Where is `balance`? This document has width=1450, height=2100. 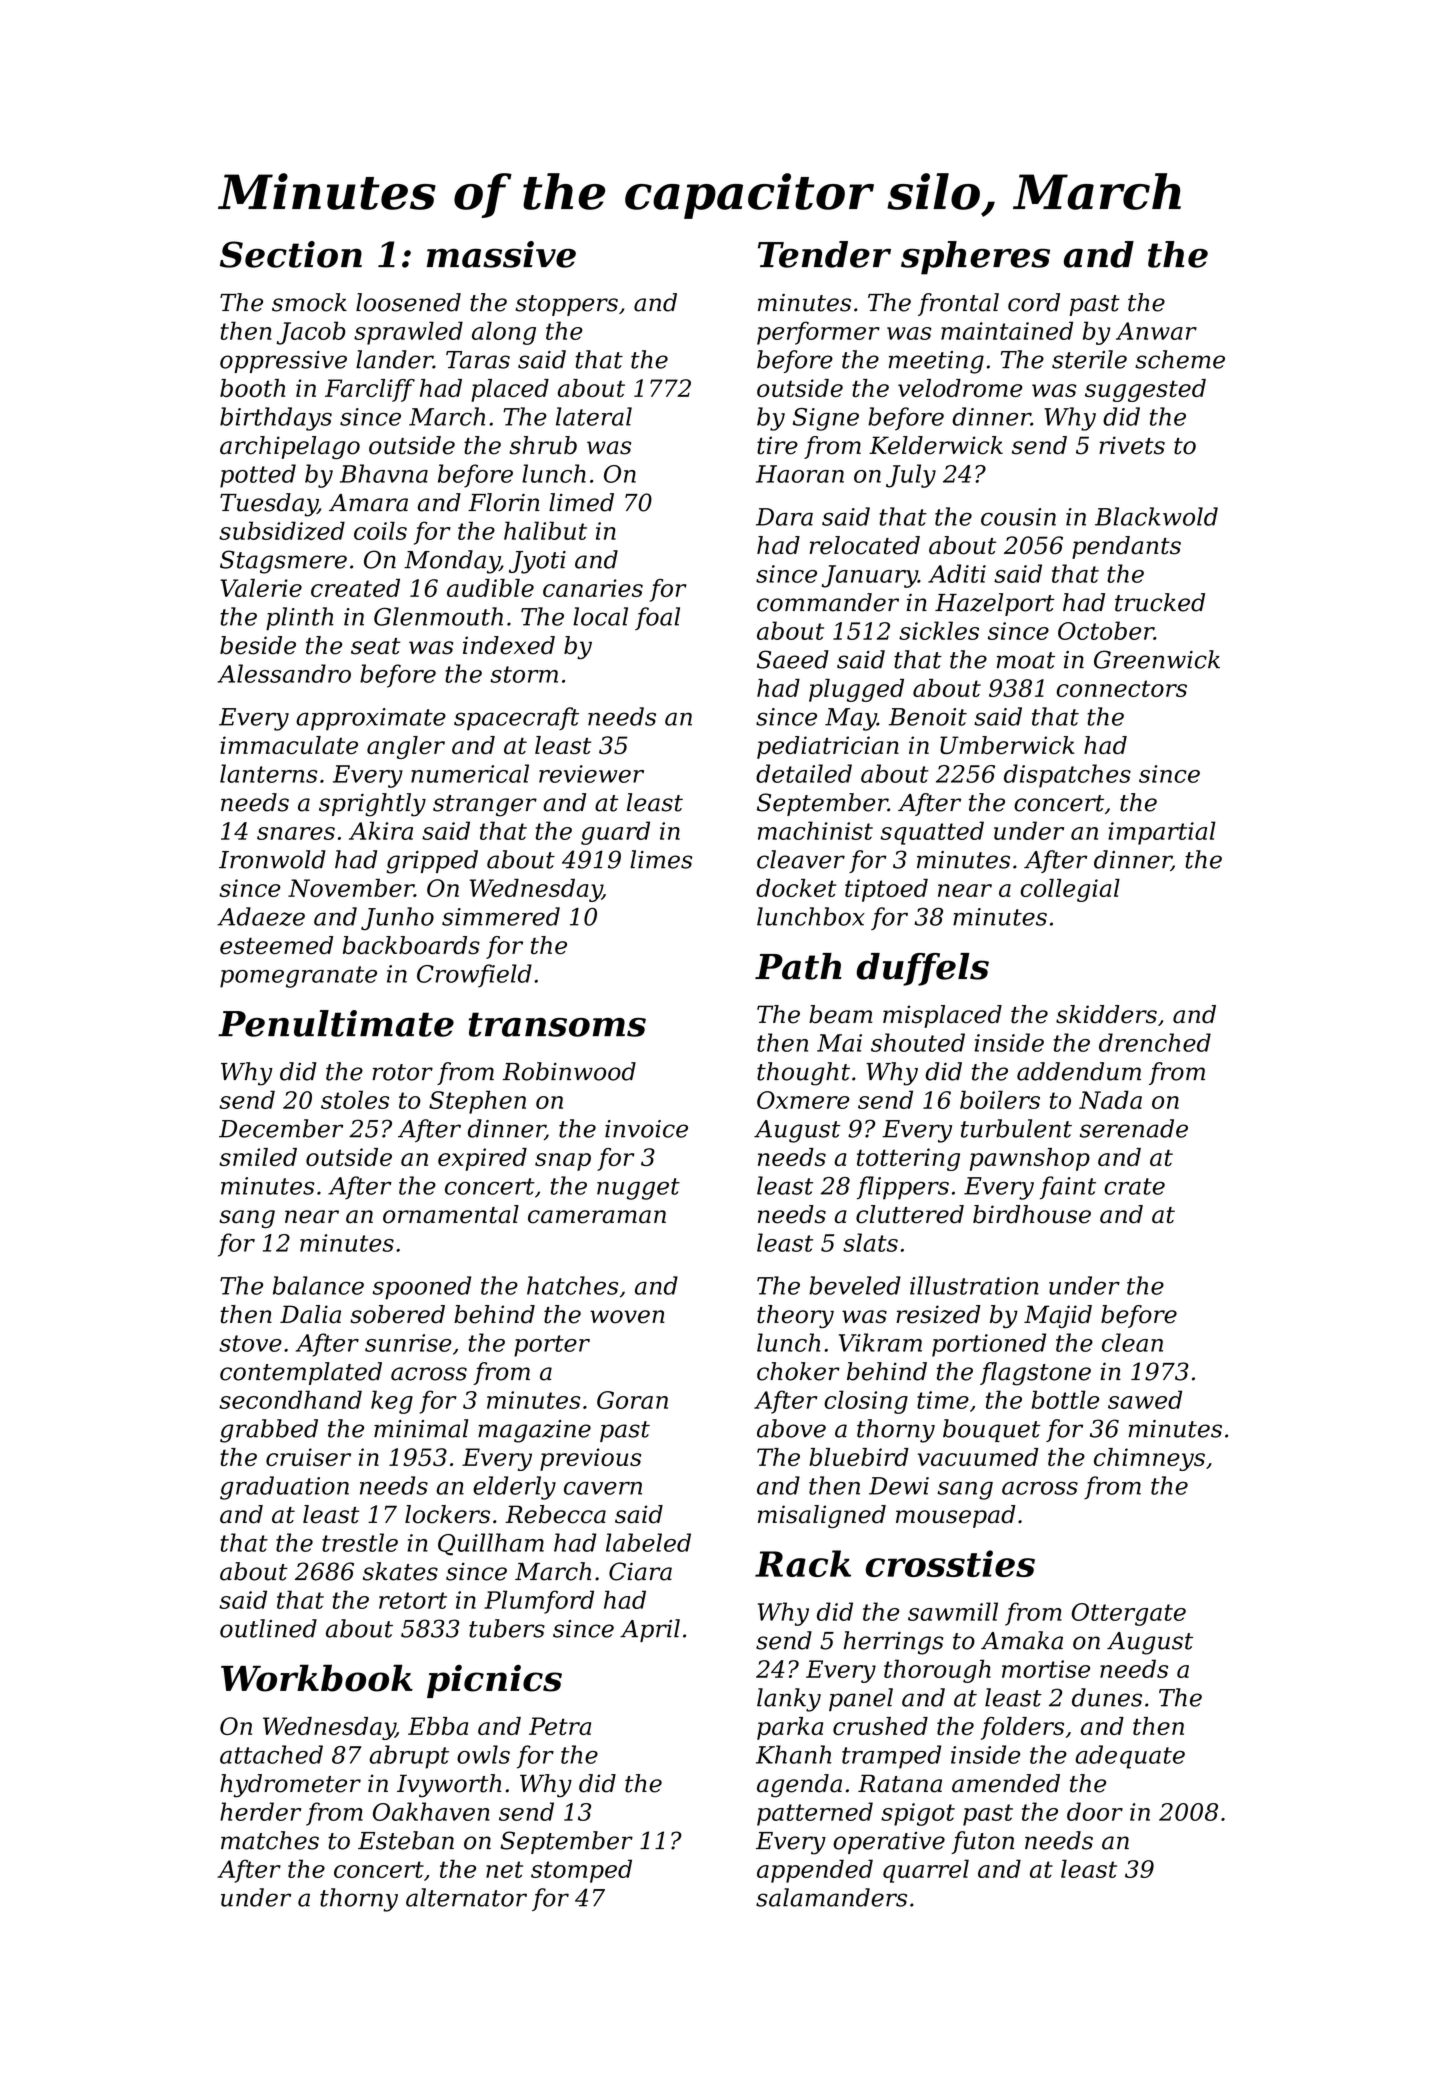 balance is located at coordinates (318, 1285).
